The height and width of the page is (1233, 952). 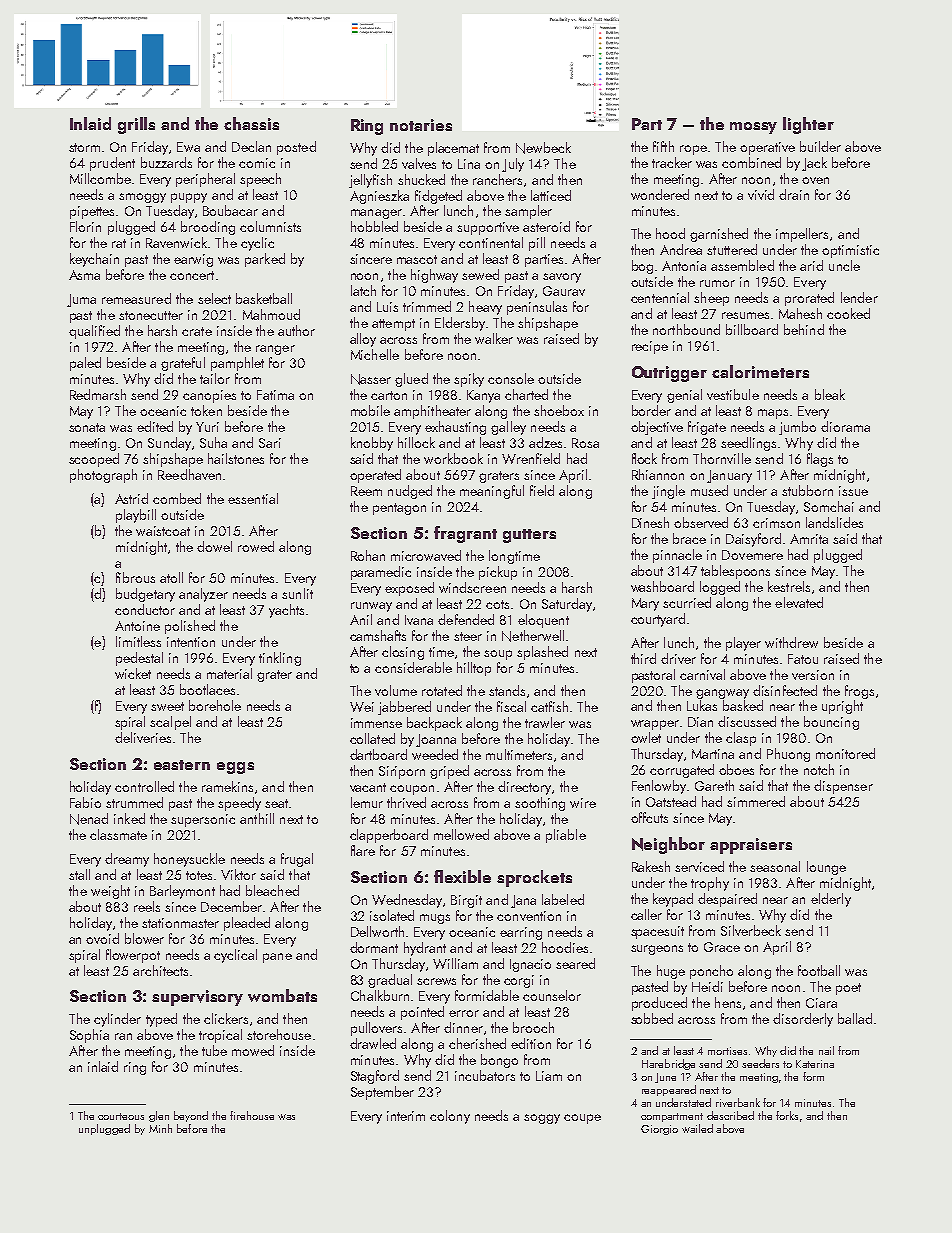 What do you see at coordinates (850, 251) in the page?
I see `optimistic` at bounding box center [850, 251].
